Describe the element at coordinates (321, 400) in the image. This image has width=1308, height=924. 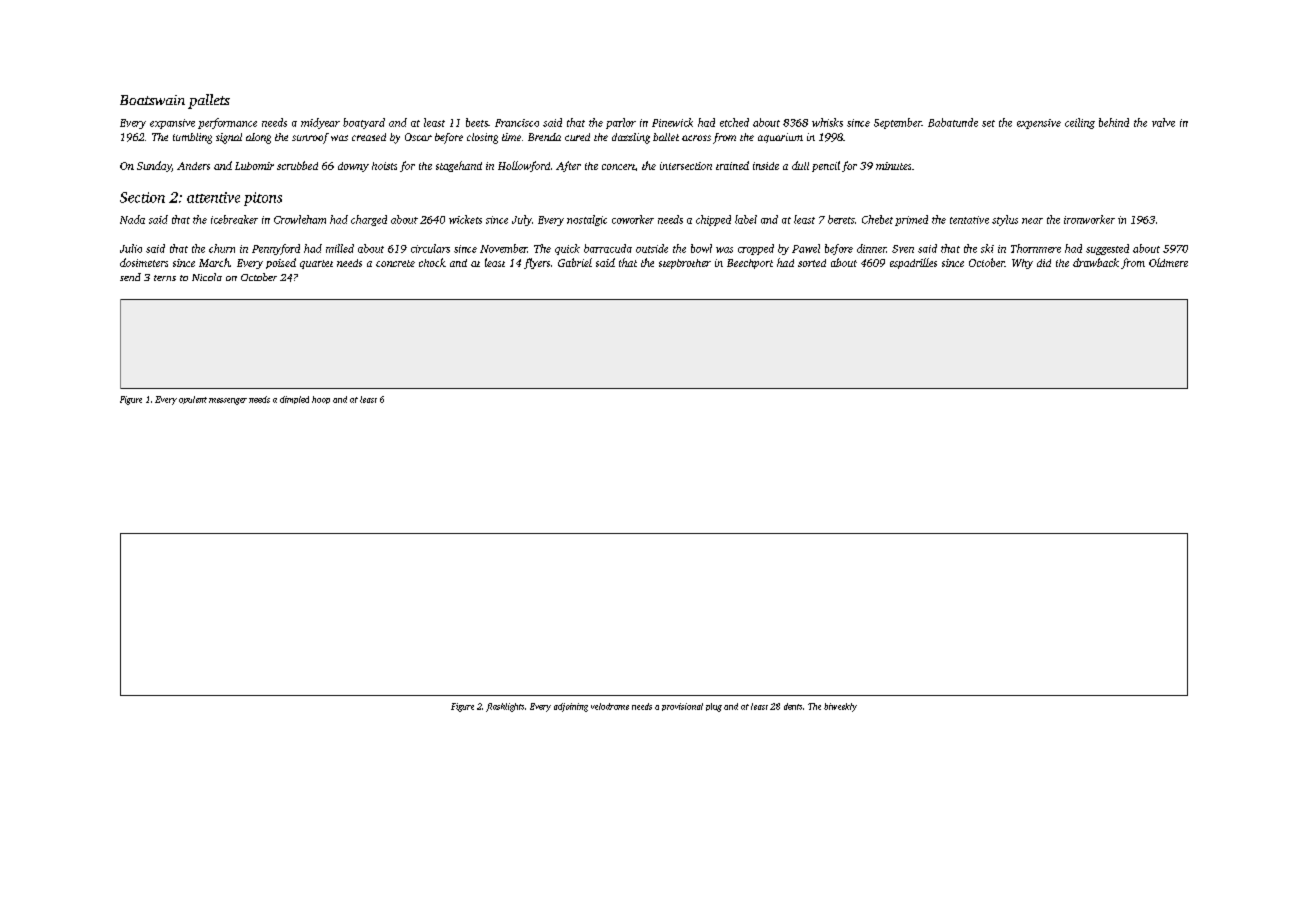
I see `hoop` at that location.
